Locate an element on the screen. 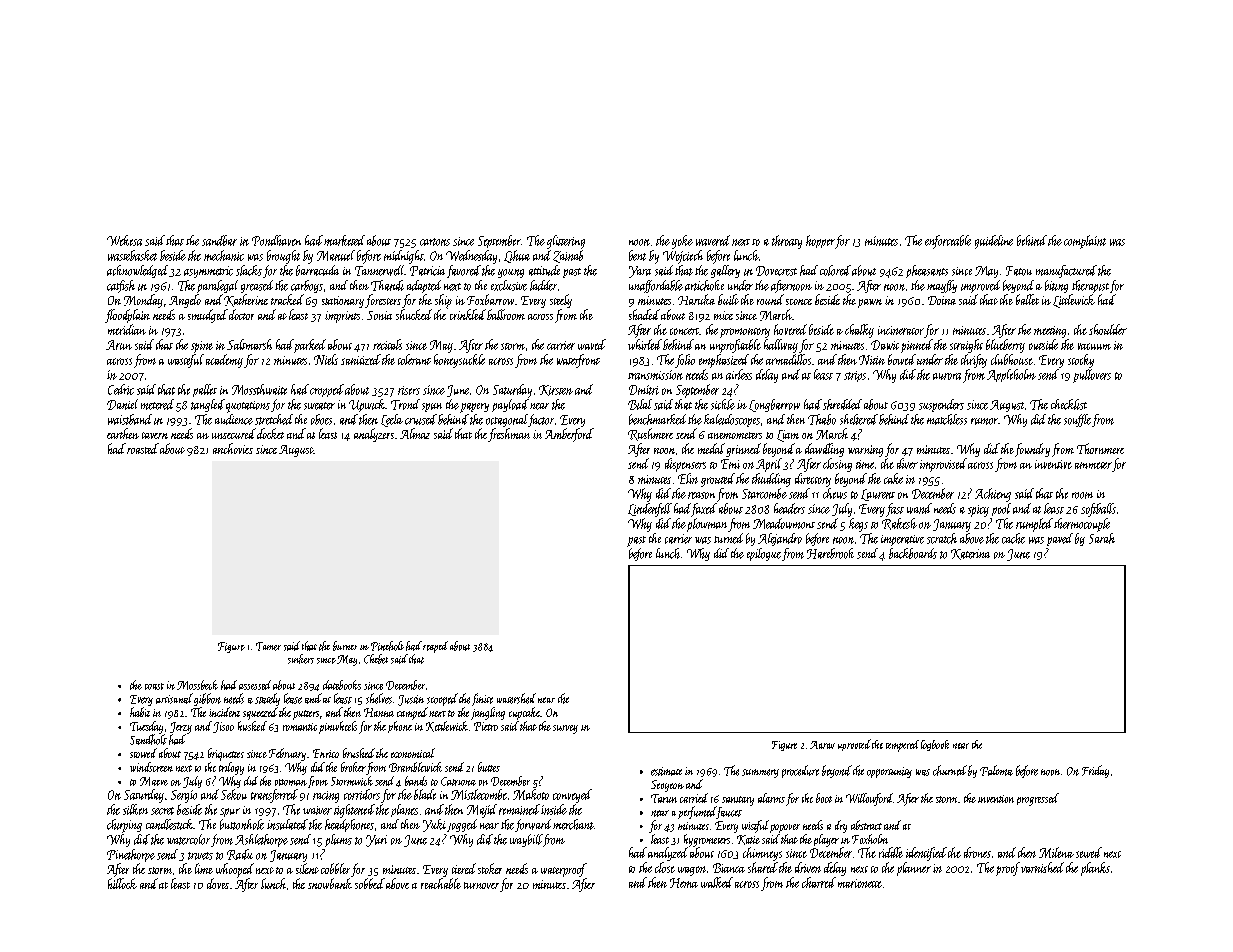  Tamer is located at coordinates (268, 646).
